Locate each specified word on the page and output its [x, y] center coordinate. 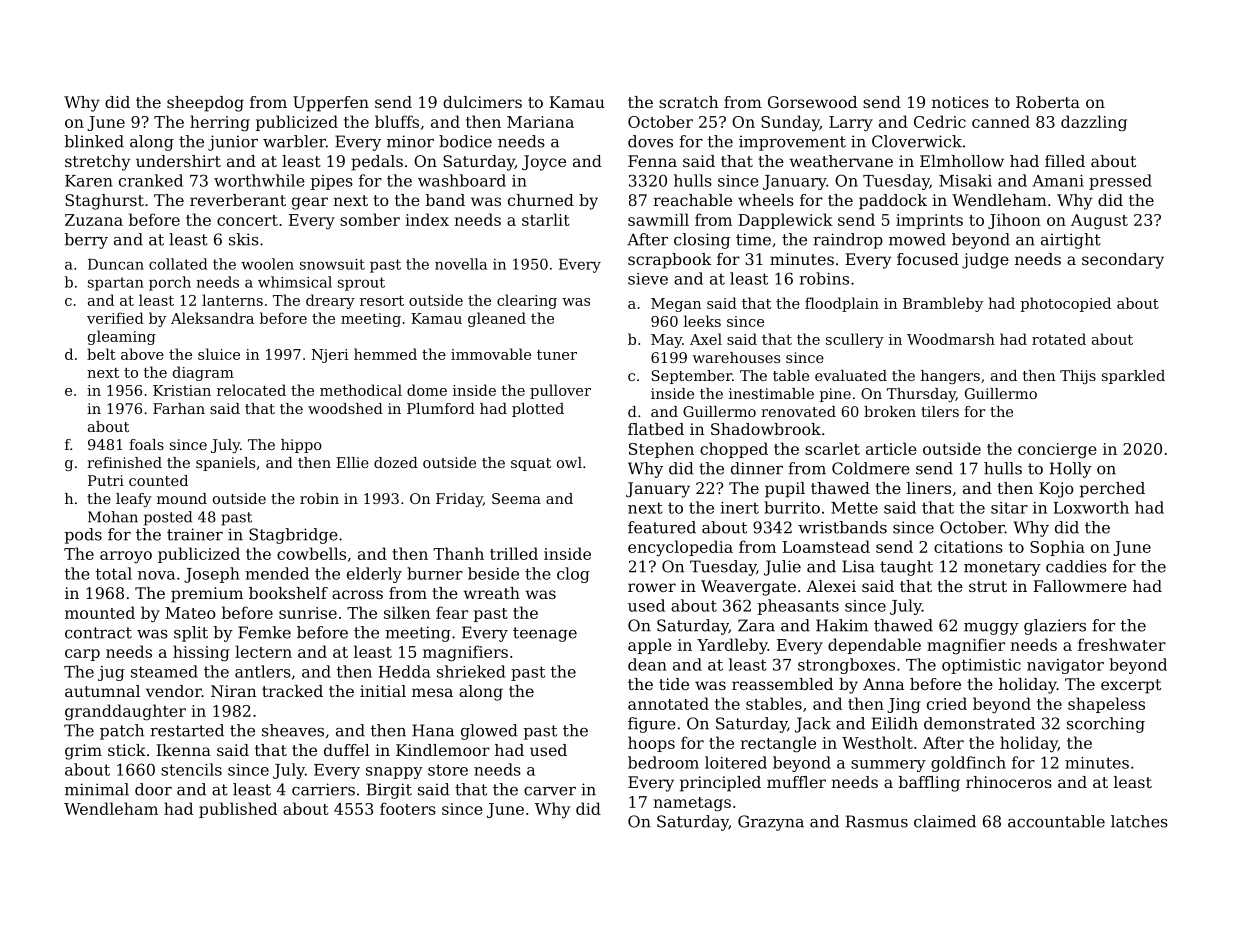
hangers [950, 377]
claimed [945, 821]
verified [115, 318]
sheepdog [205, 104]
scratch [689, 102]
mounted [100, 612]
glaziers [1055, 627]
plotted [538, 410]
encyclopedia [680, 548]
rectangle [778, 744]
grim [83, 752]
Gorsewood [812, 102]
